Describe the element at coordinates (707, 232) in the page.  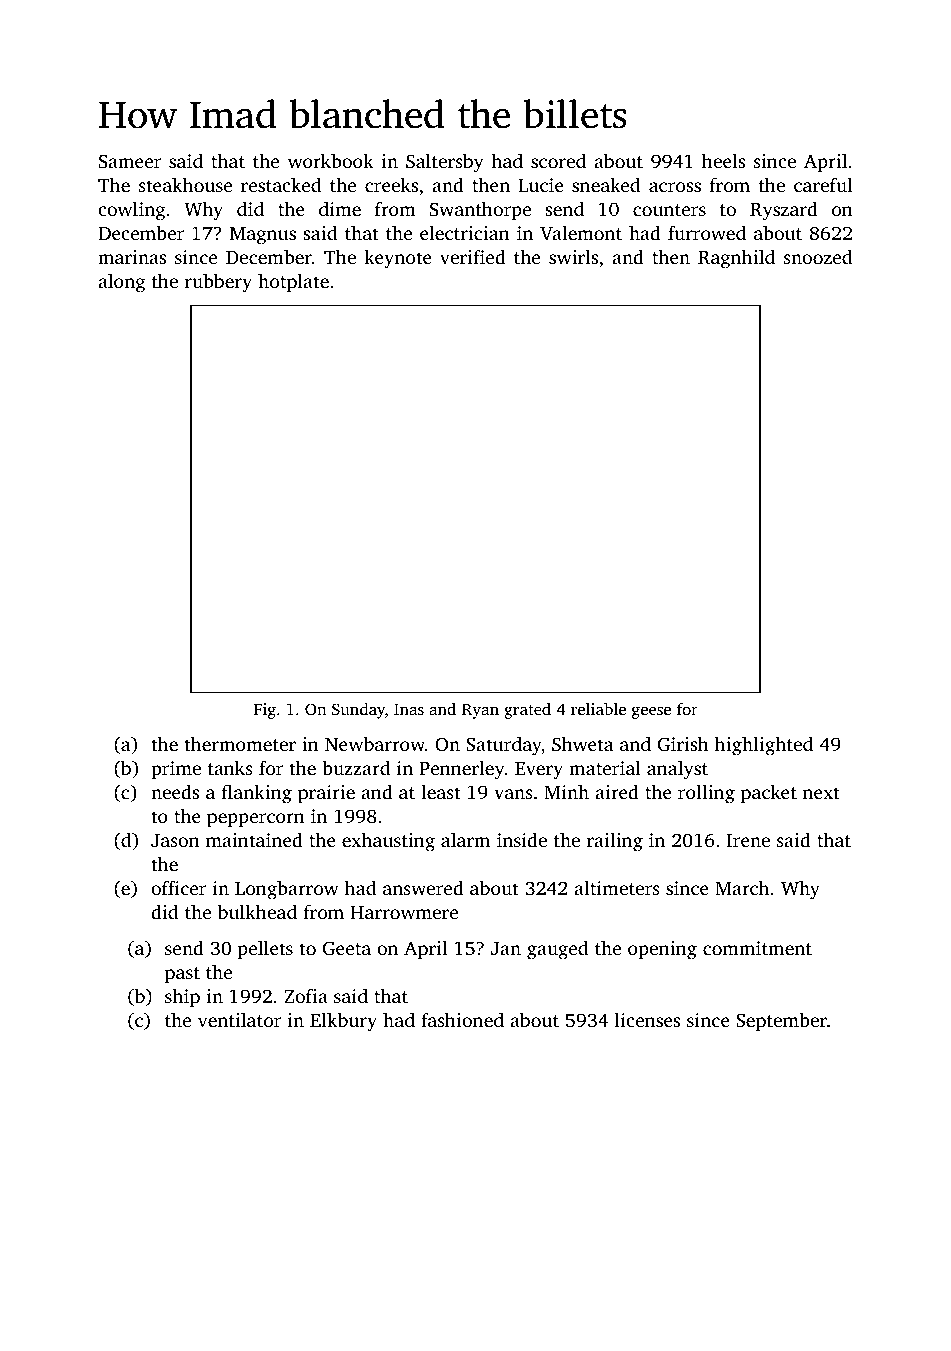
I see `furrowed` at that location.
